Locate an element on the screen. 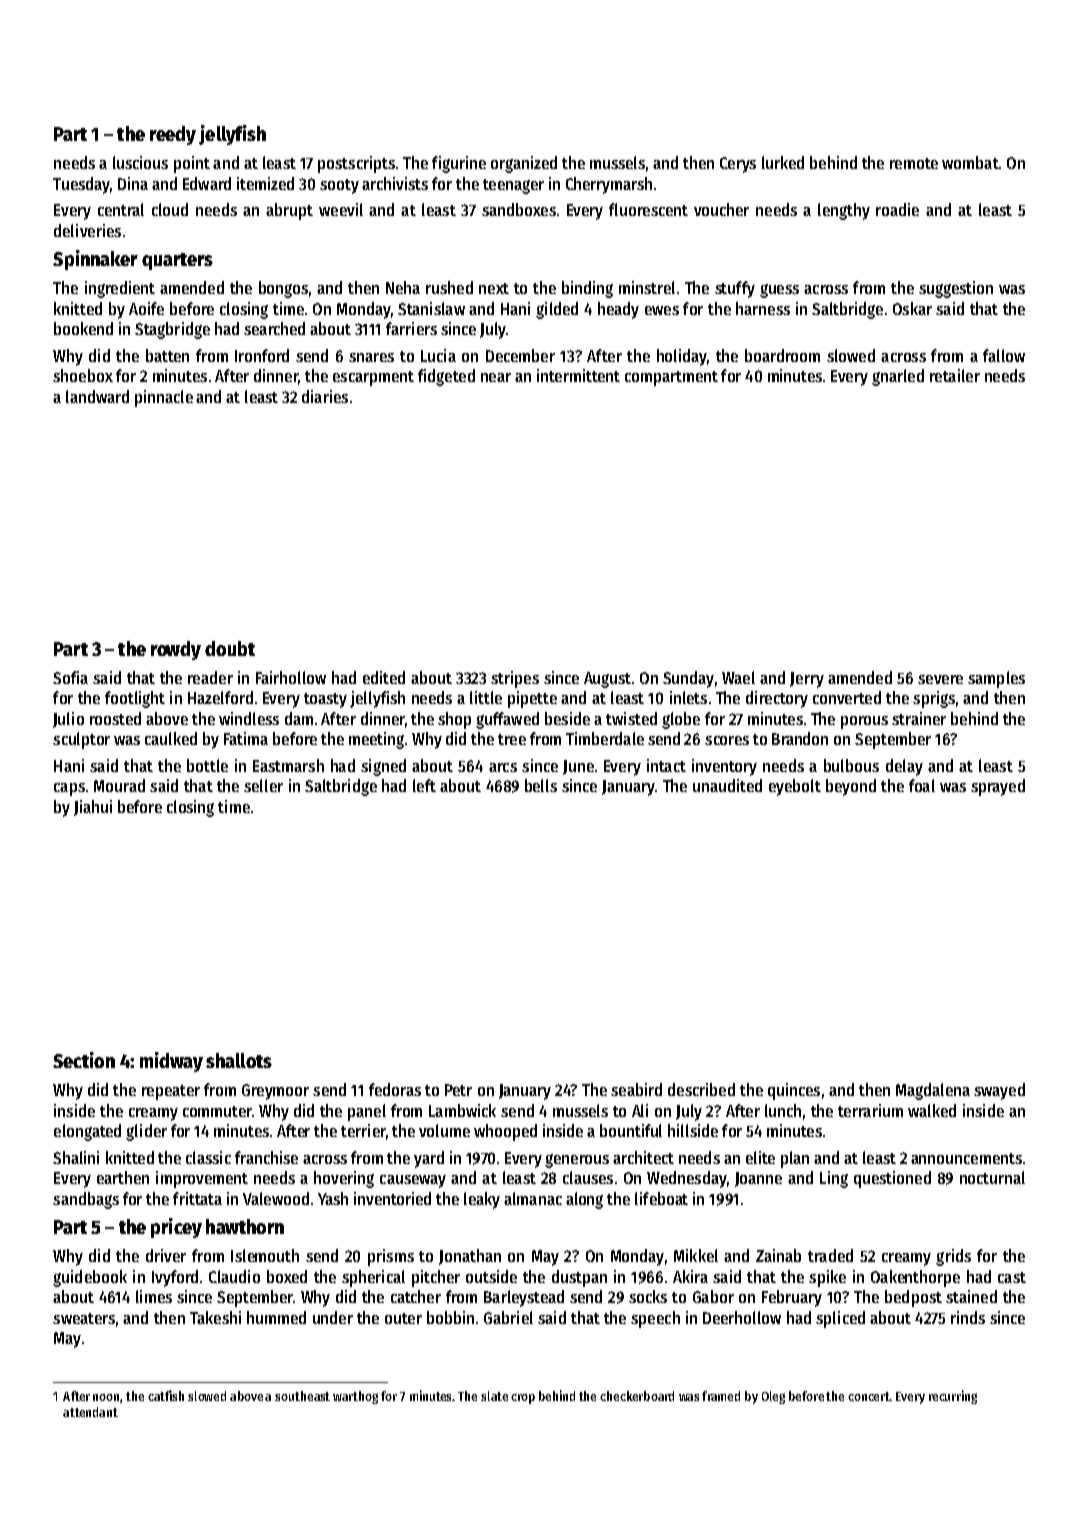 This screenshot has height=1527, width=1079. intermittent is located at coordinates (578, 375).
